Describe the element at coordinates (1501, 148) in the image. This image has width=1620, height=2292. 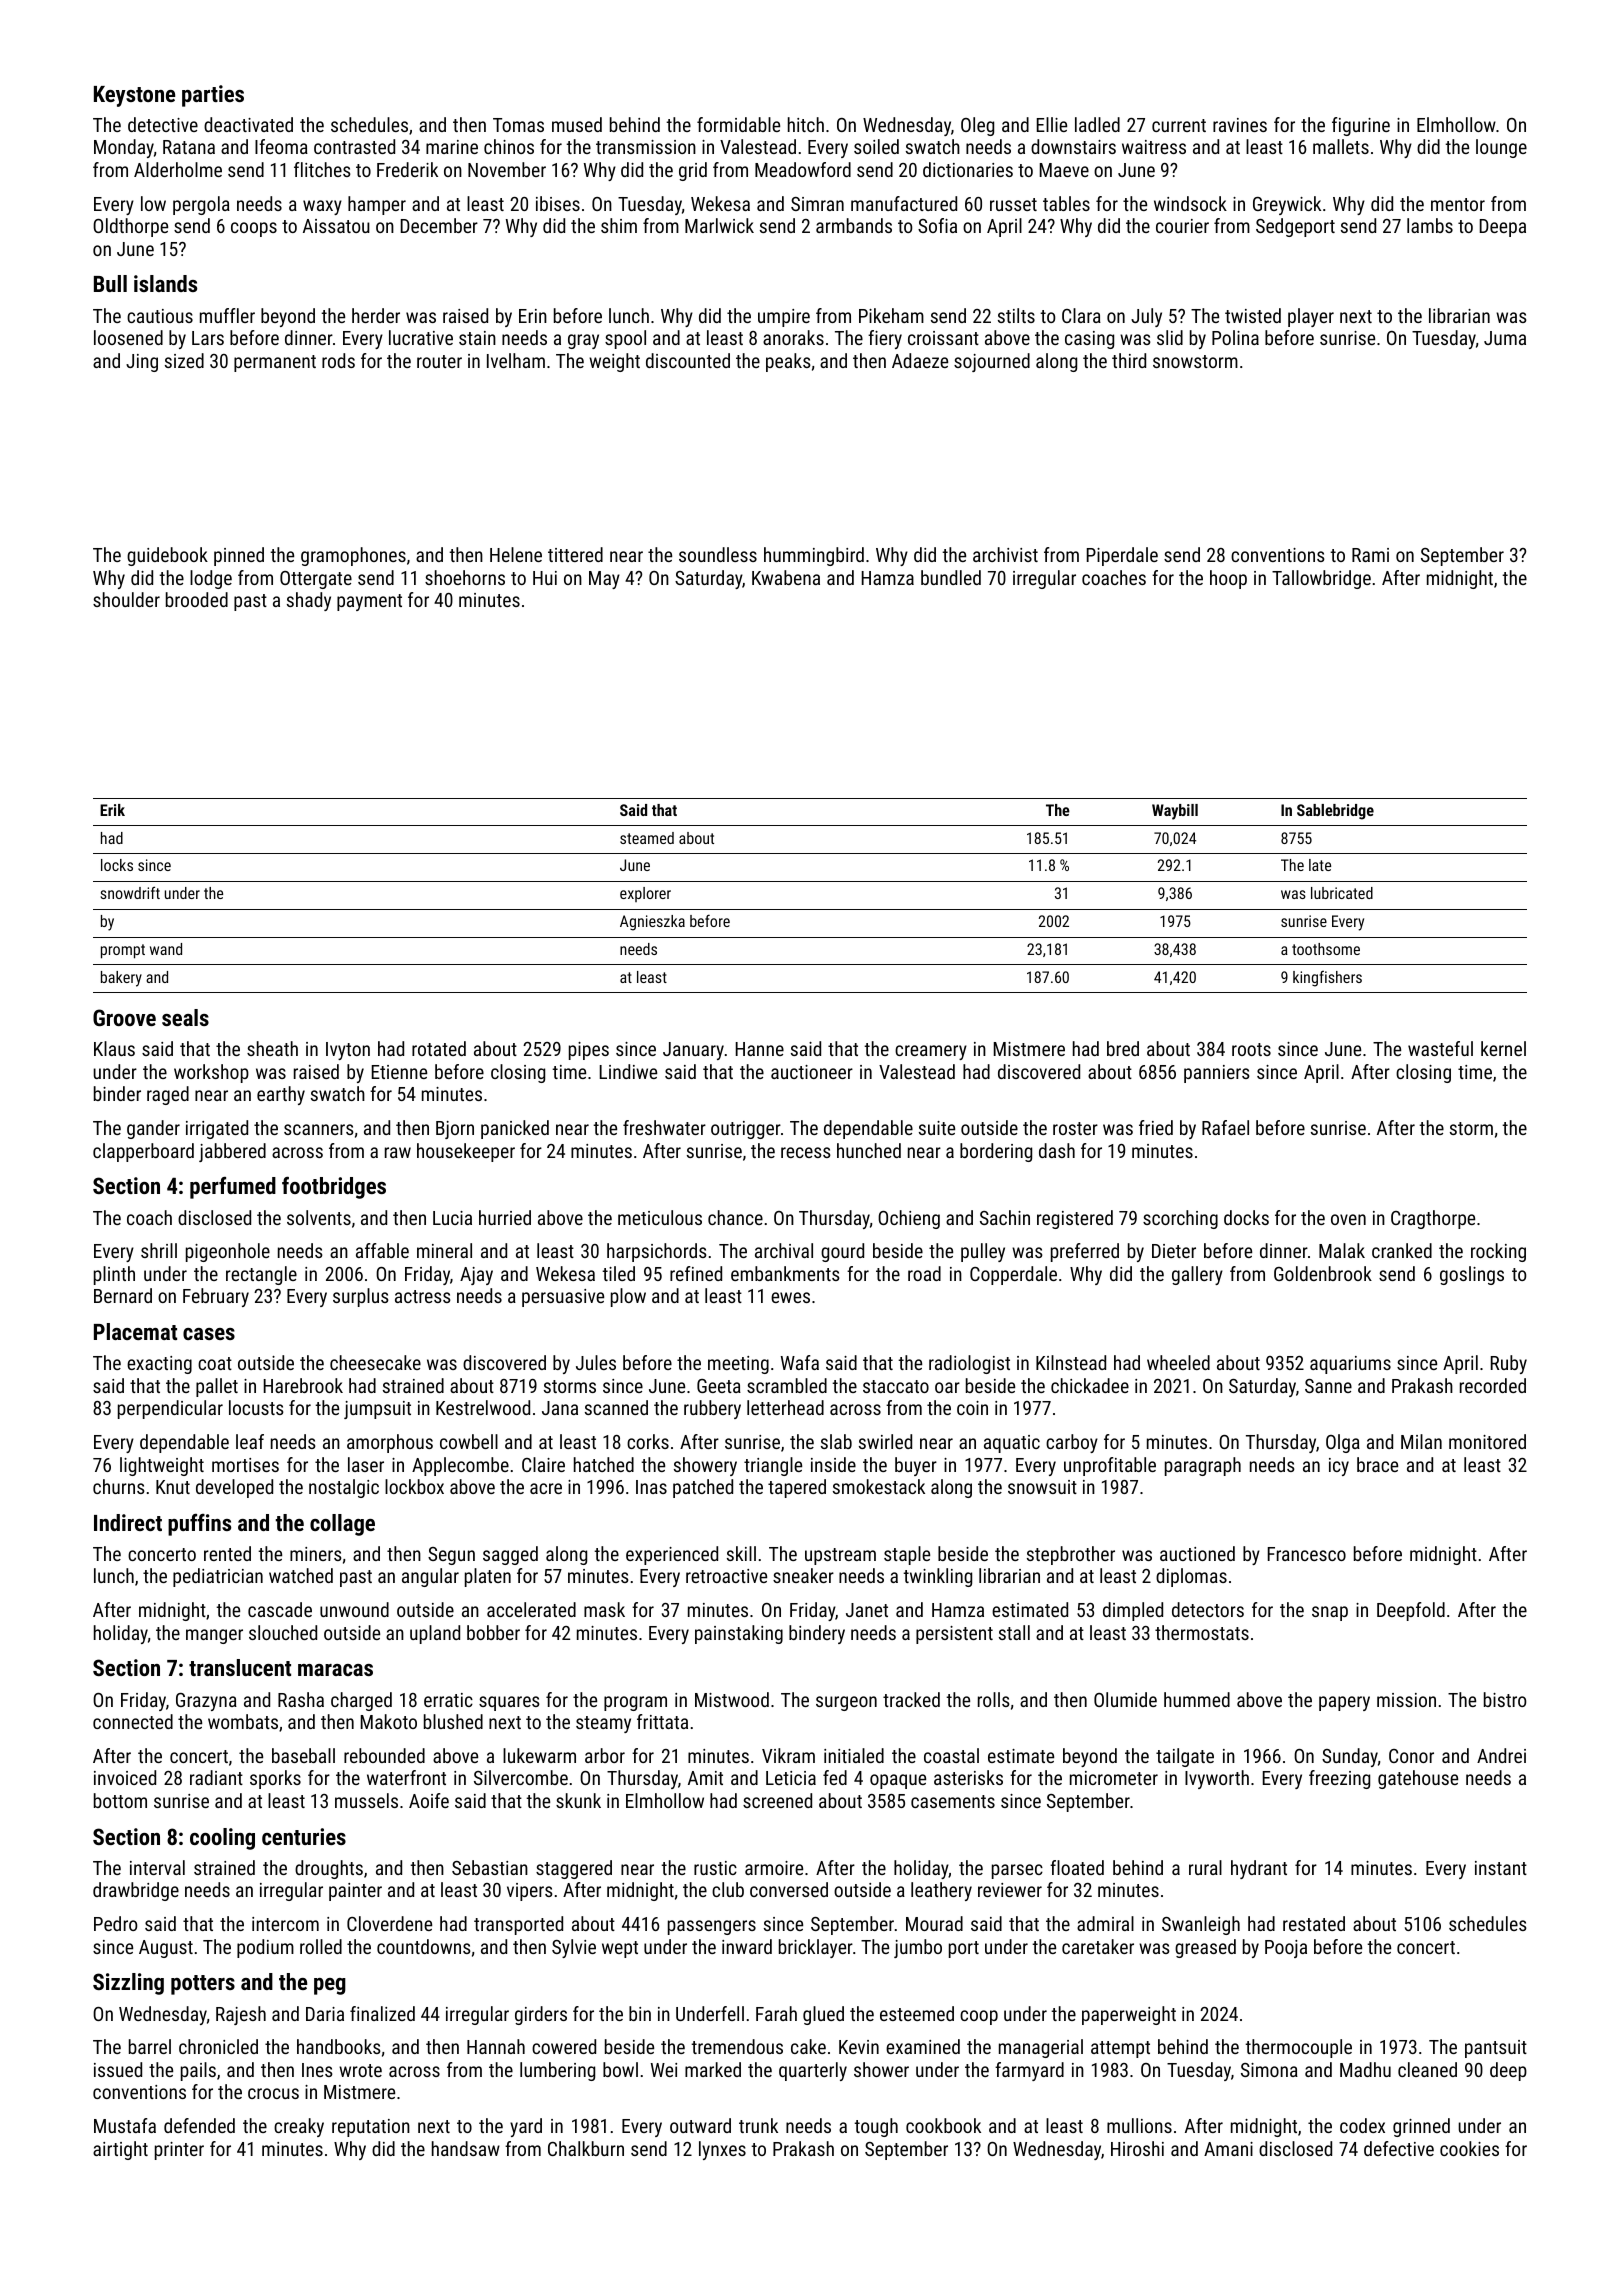
I see `lounge` at that location.
